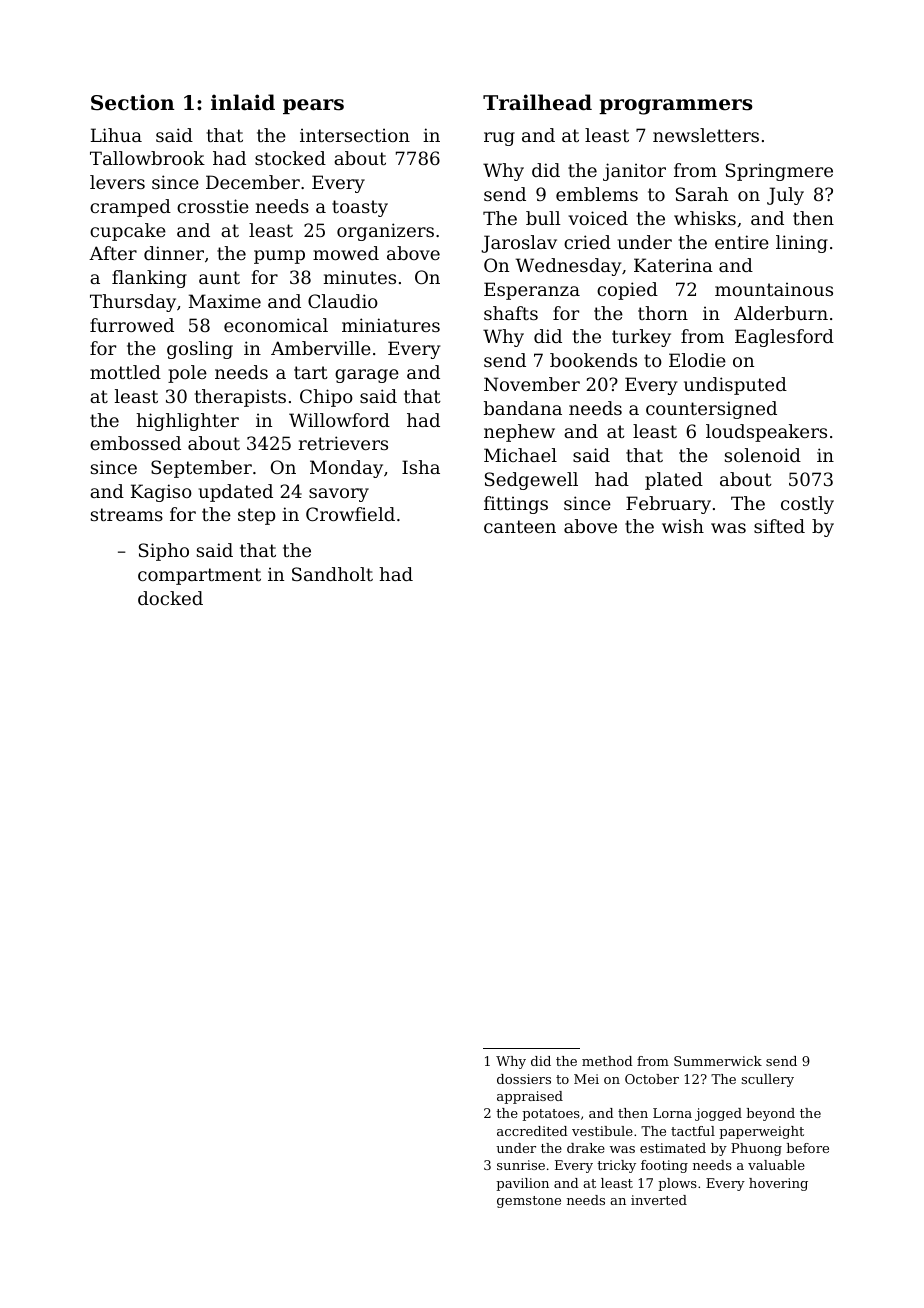 This screenshot has height=1308, width=924. Describe the element at coordinates (219, 277) in the screenshot. I see `aunt` at that location.
